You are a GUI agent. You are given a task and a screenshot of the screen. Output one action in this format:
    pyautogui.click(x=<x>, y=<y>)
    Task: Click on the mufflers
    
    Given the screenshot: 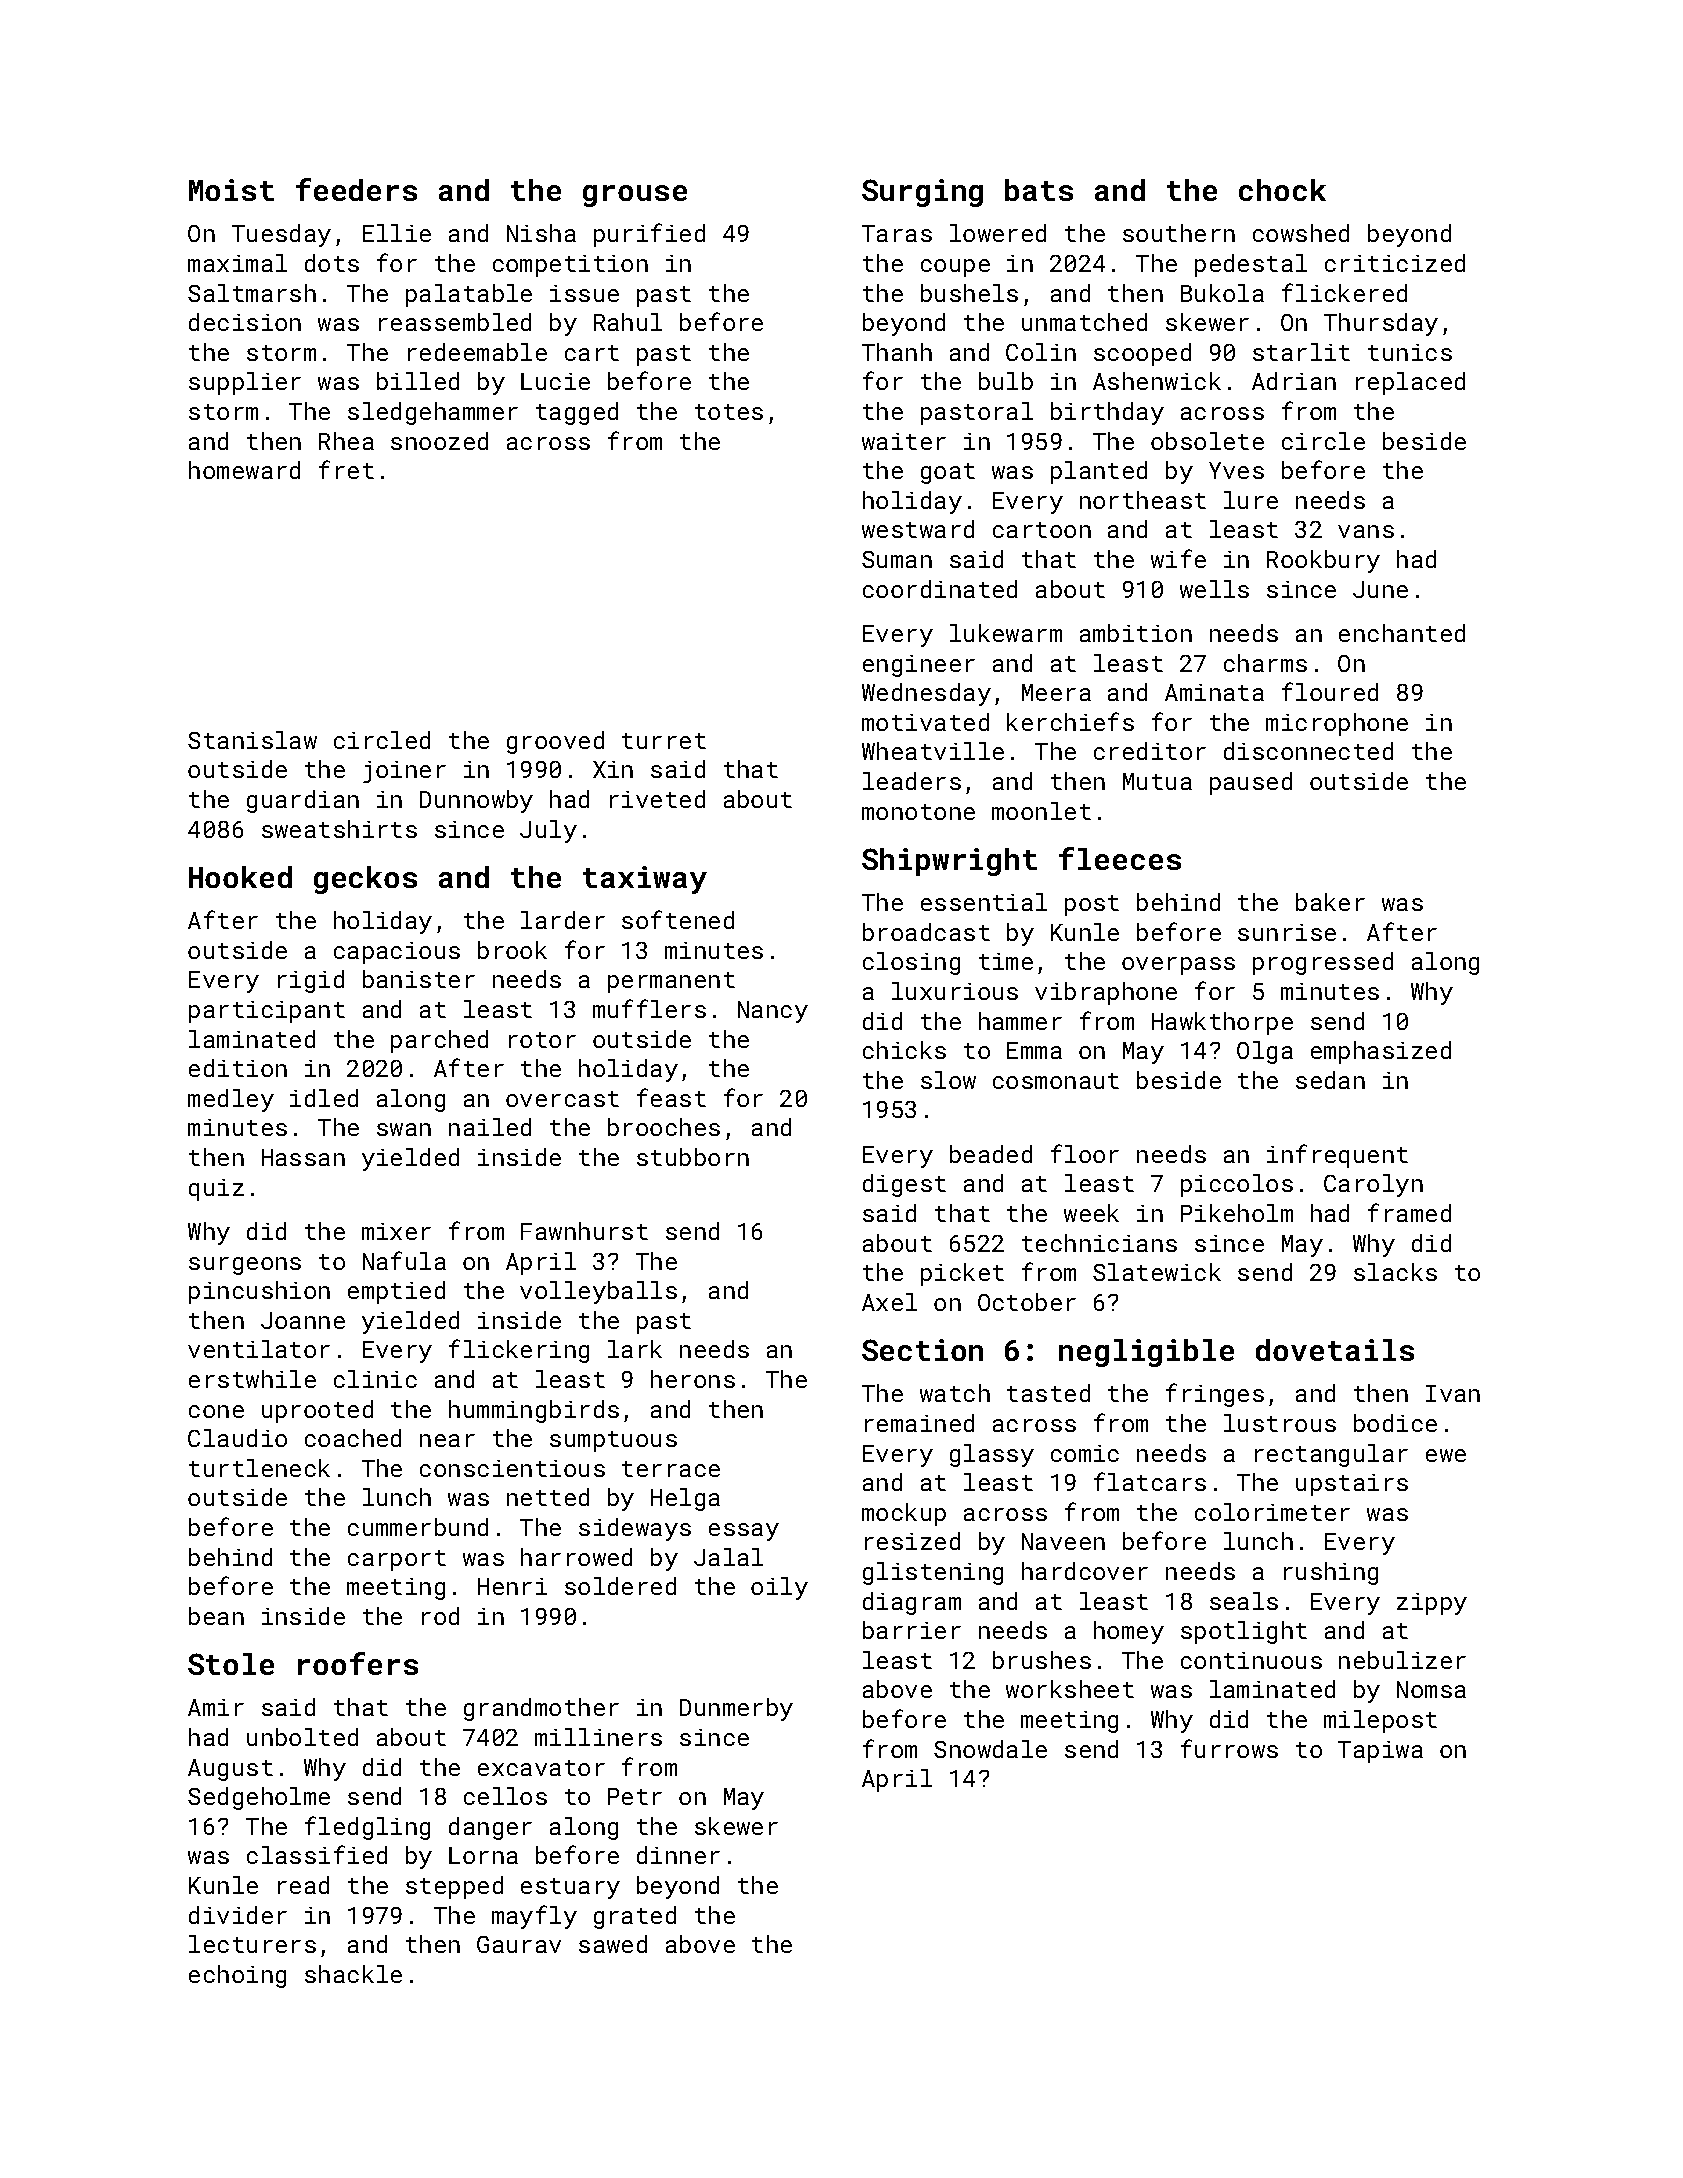 What is the action you would take?
    pyautogui.click(x=649, y=1008)
